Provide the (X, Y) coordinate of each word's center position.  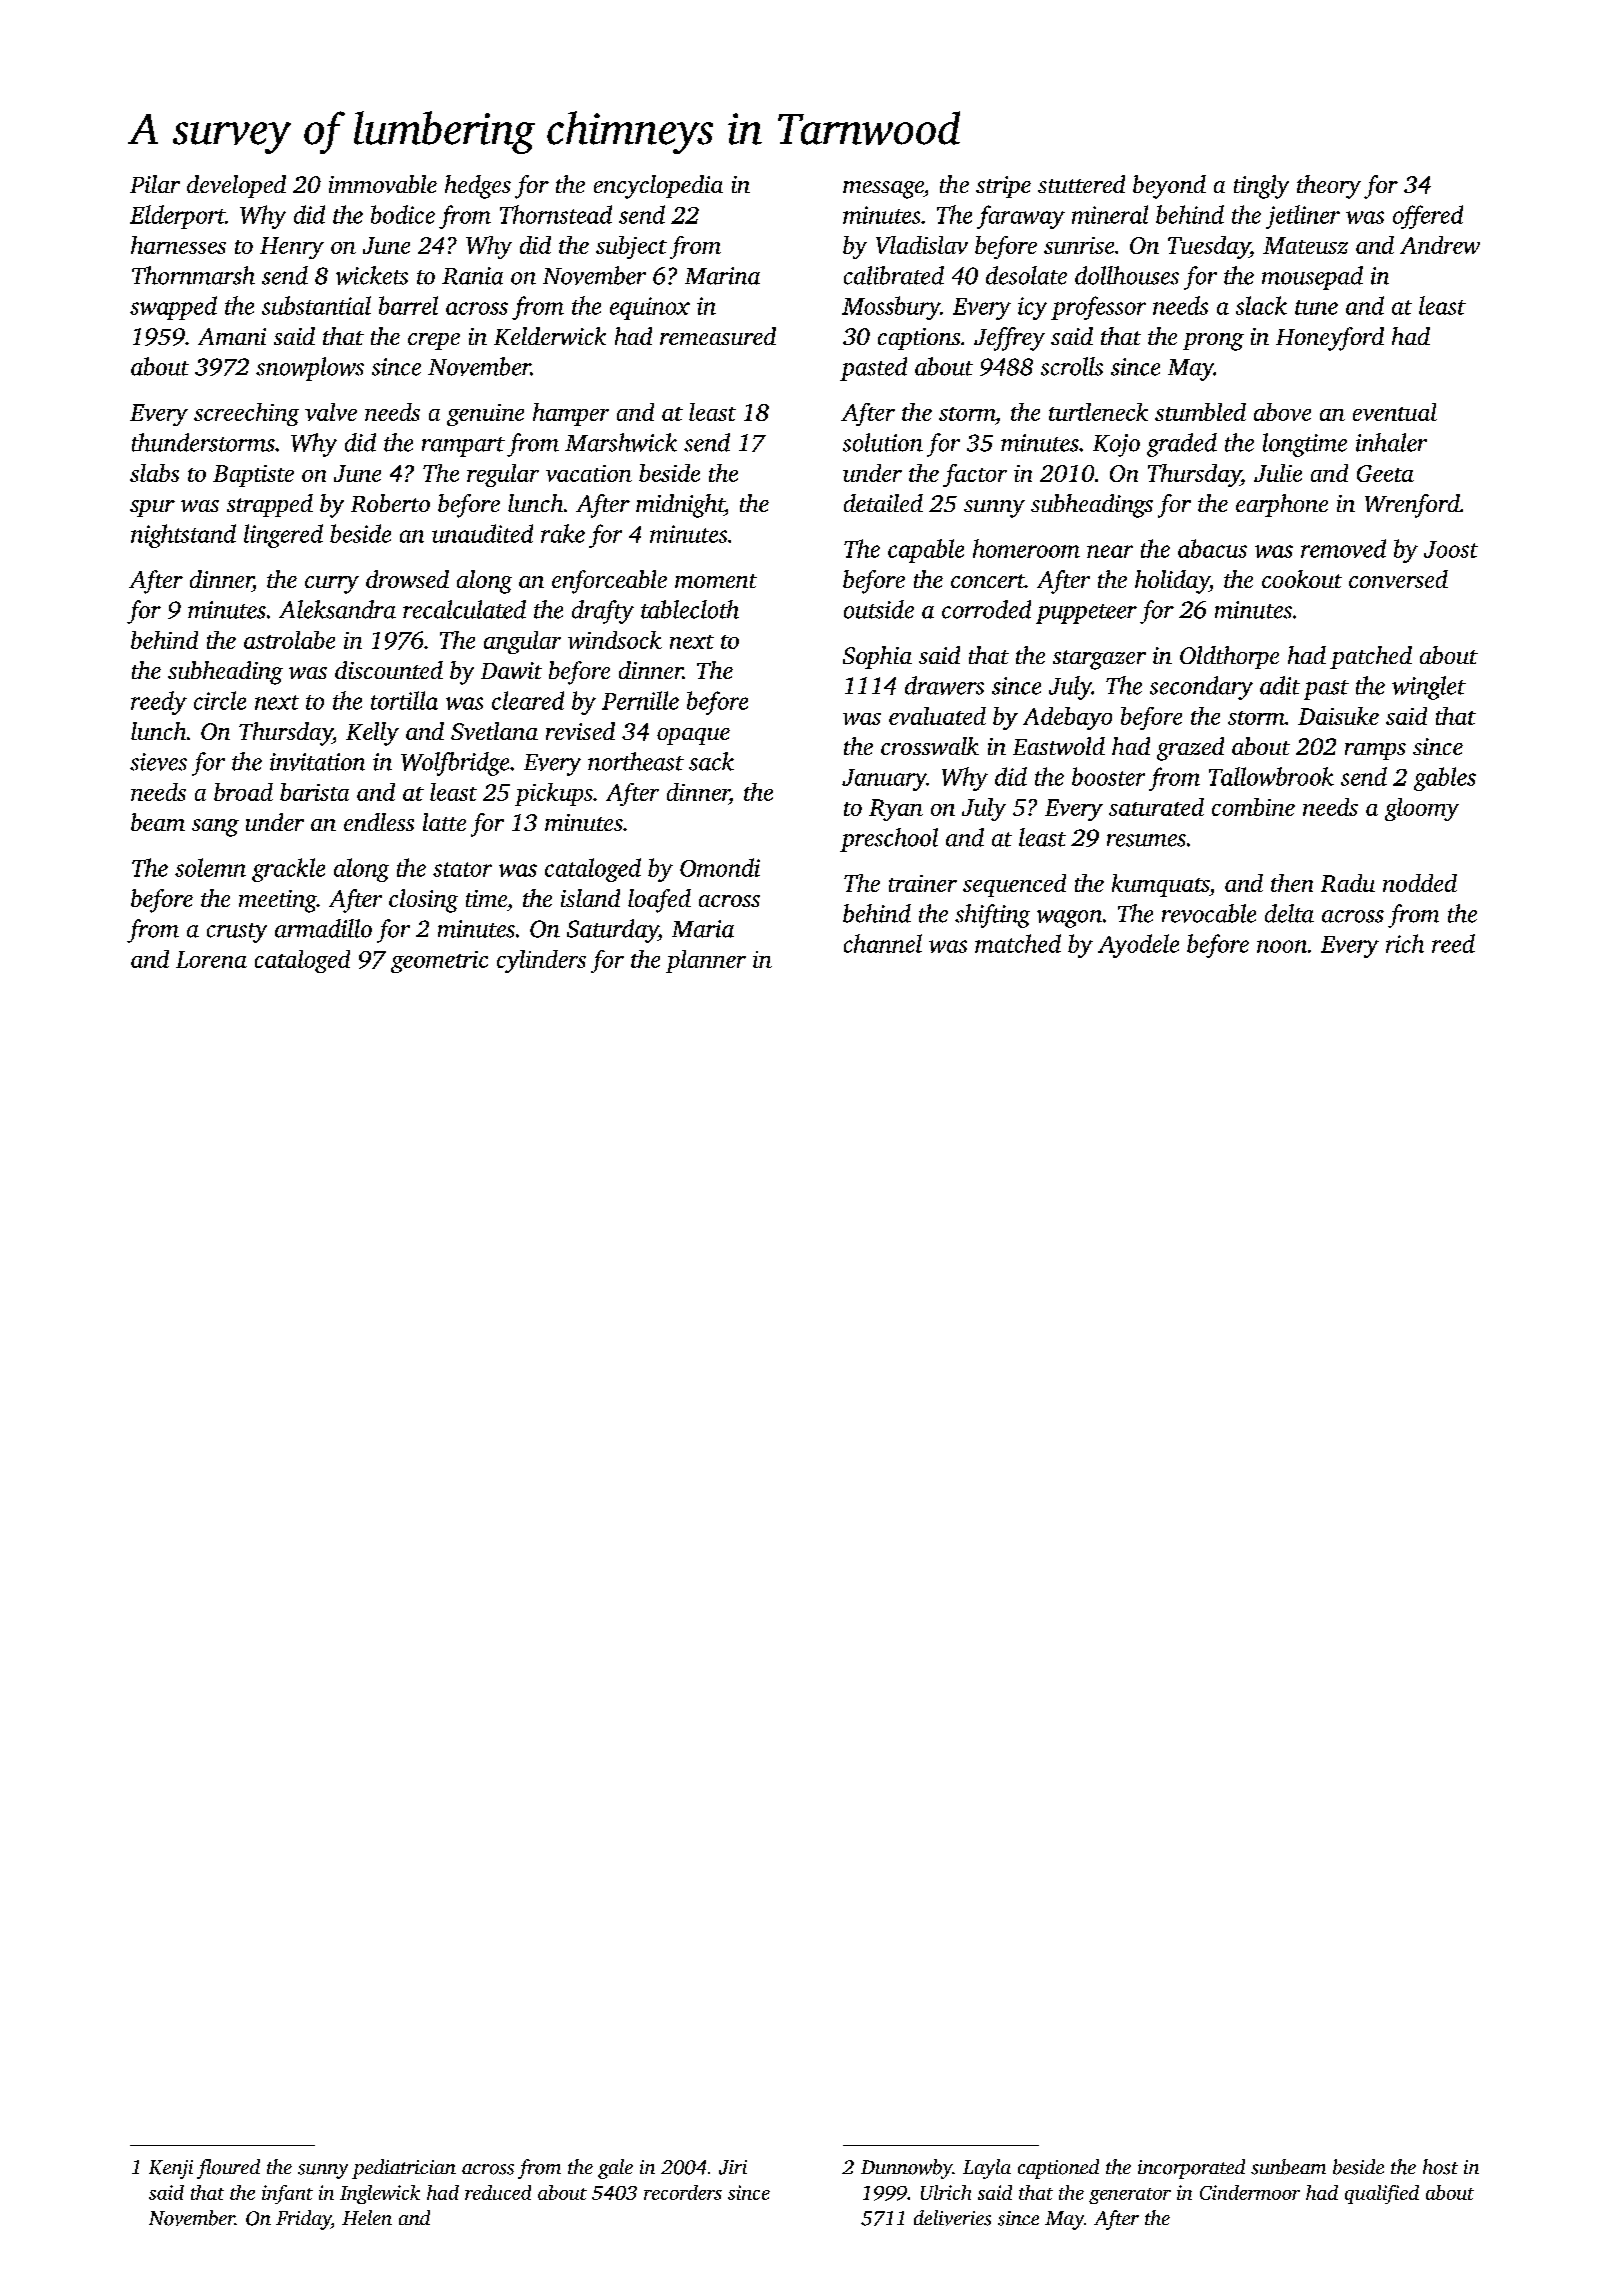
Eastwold (1059, 746)
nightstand (183, 536)
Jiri (733, 2167)
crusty (237, 933)
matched (1018, 943)
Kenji (171, 2169)
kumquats (1160, 885)
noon (1282, 946)
